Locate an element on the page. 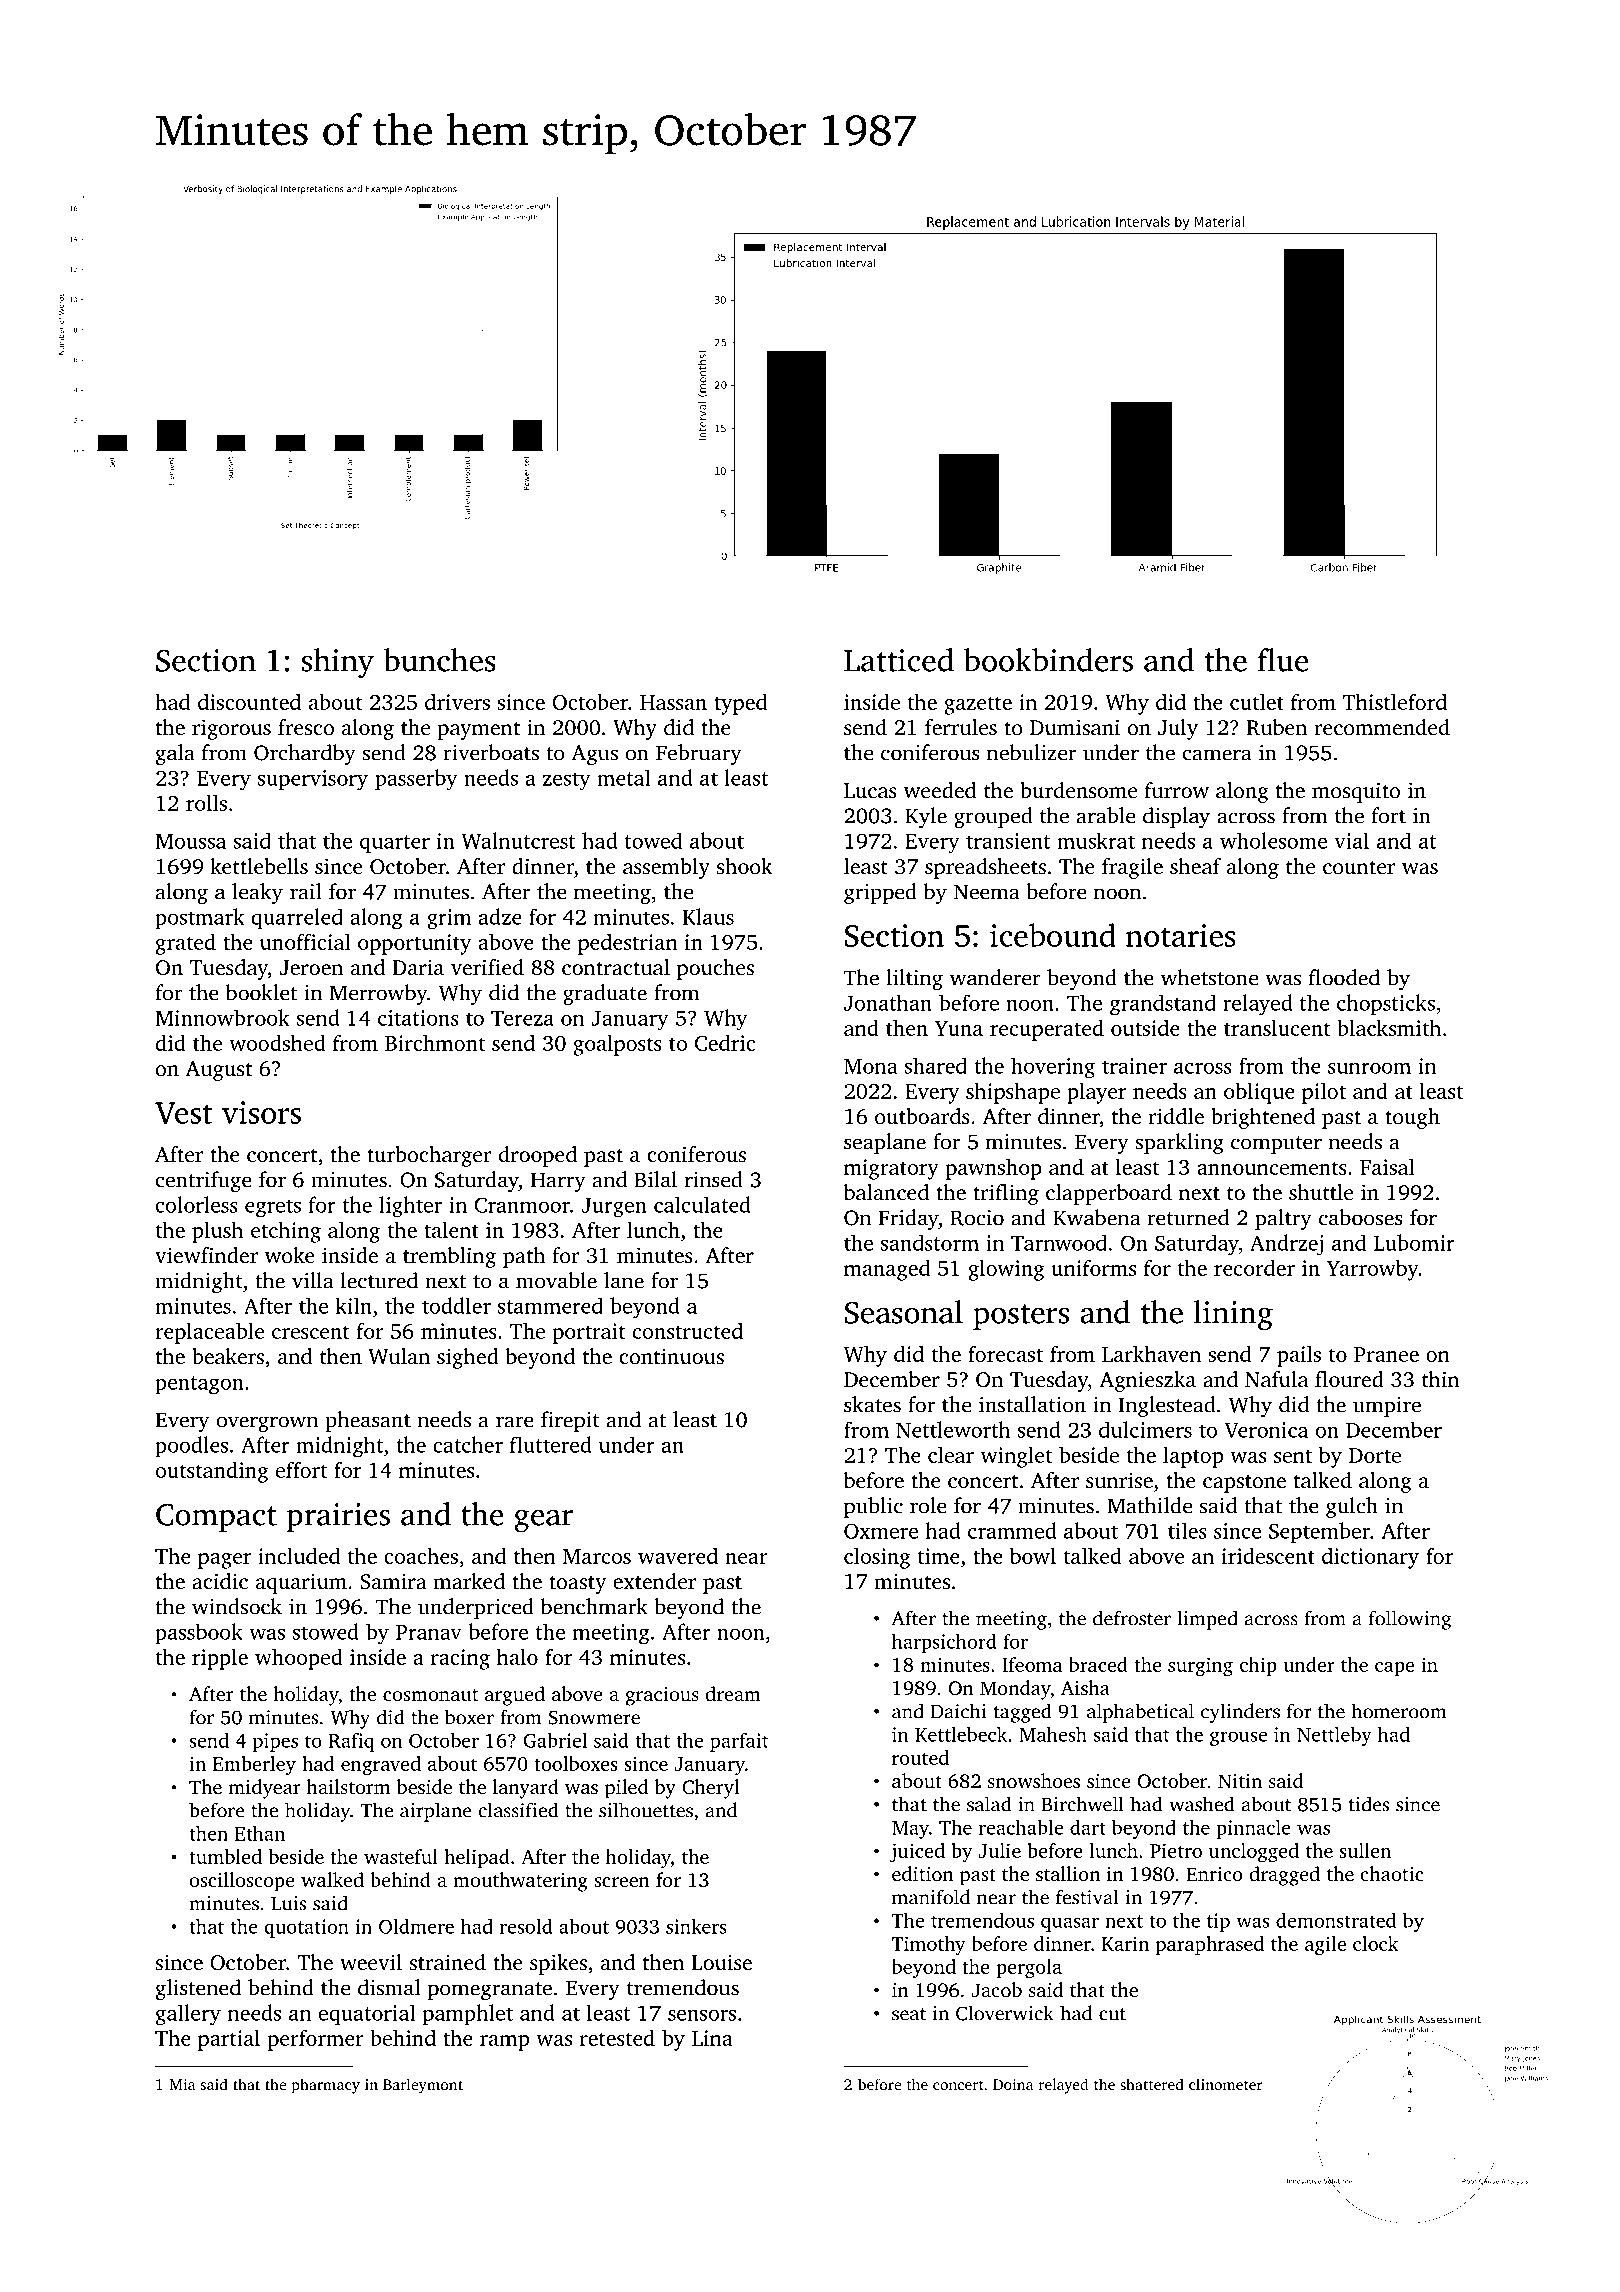  pipes is located at coordinates (275, 1742).
